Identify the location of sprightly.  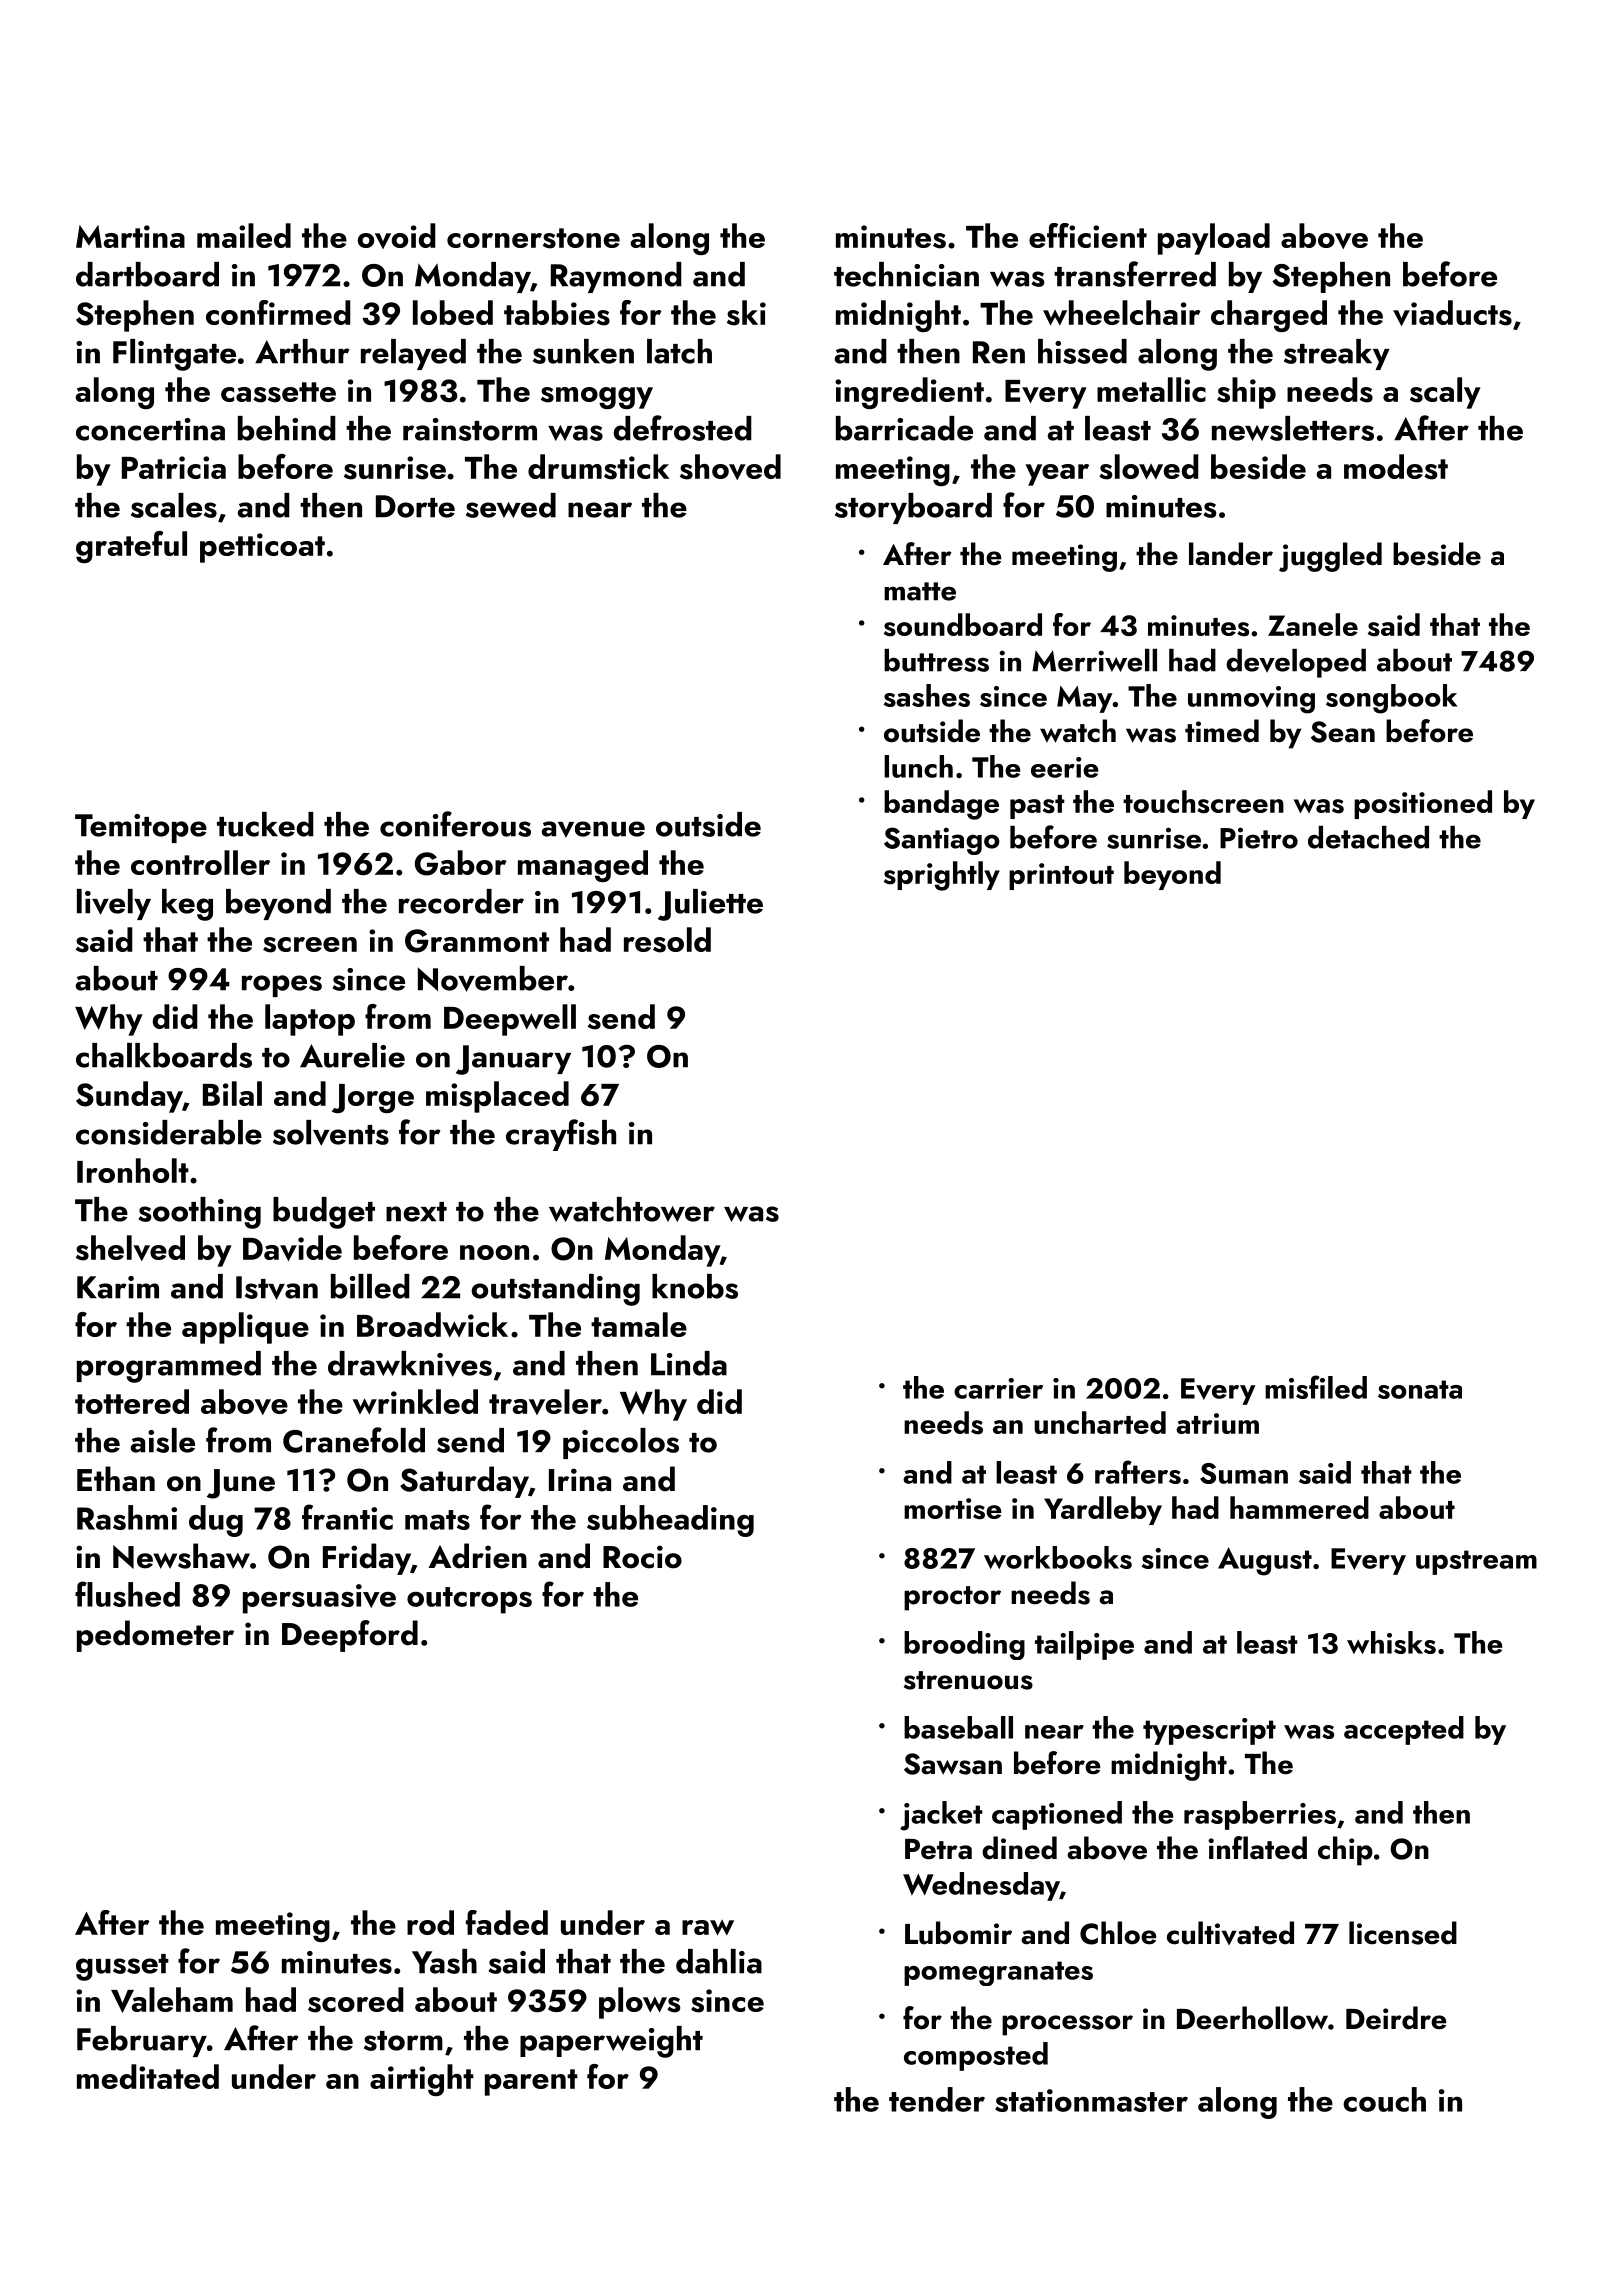
(942, 876).
